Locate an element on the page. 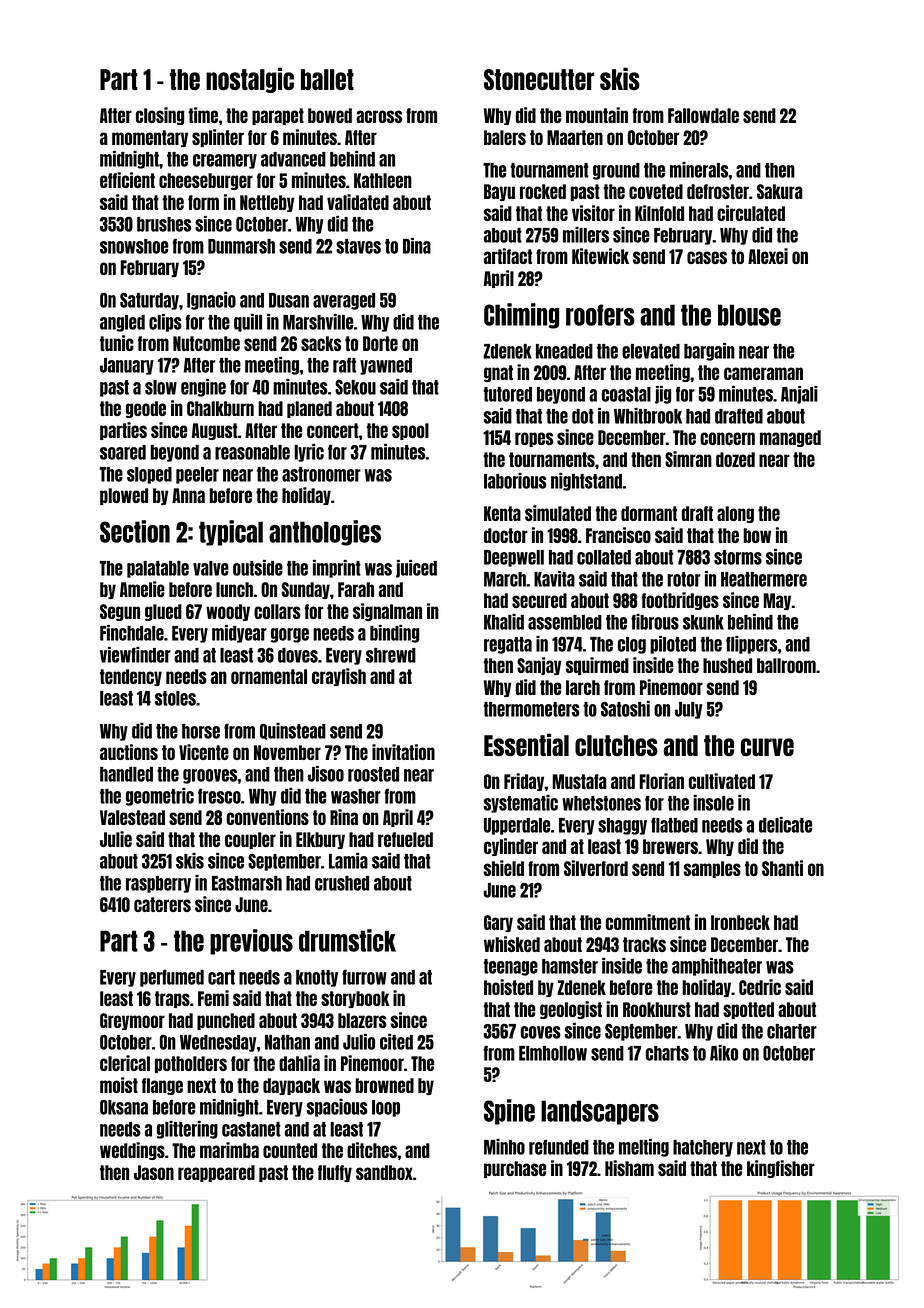 Image resolution: width=924 pixels, height=1308 pixels. Fallowdale is located at coordinates (703, 115).
